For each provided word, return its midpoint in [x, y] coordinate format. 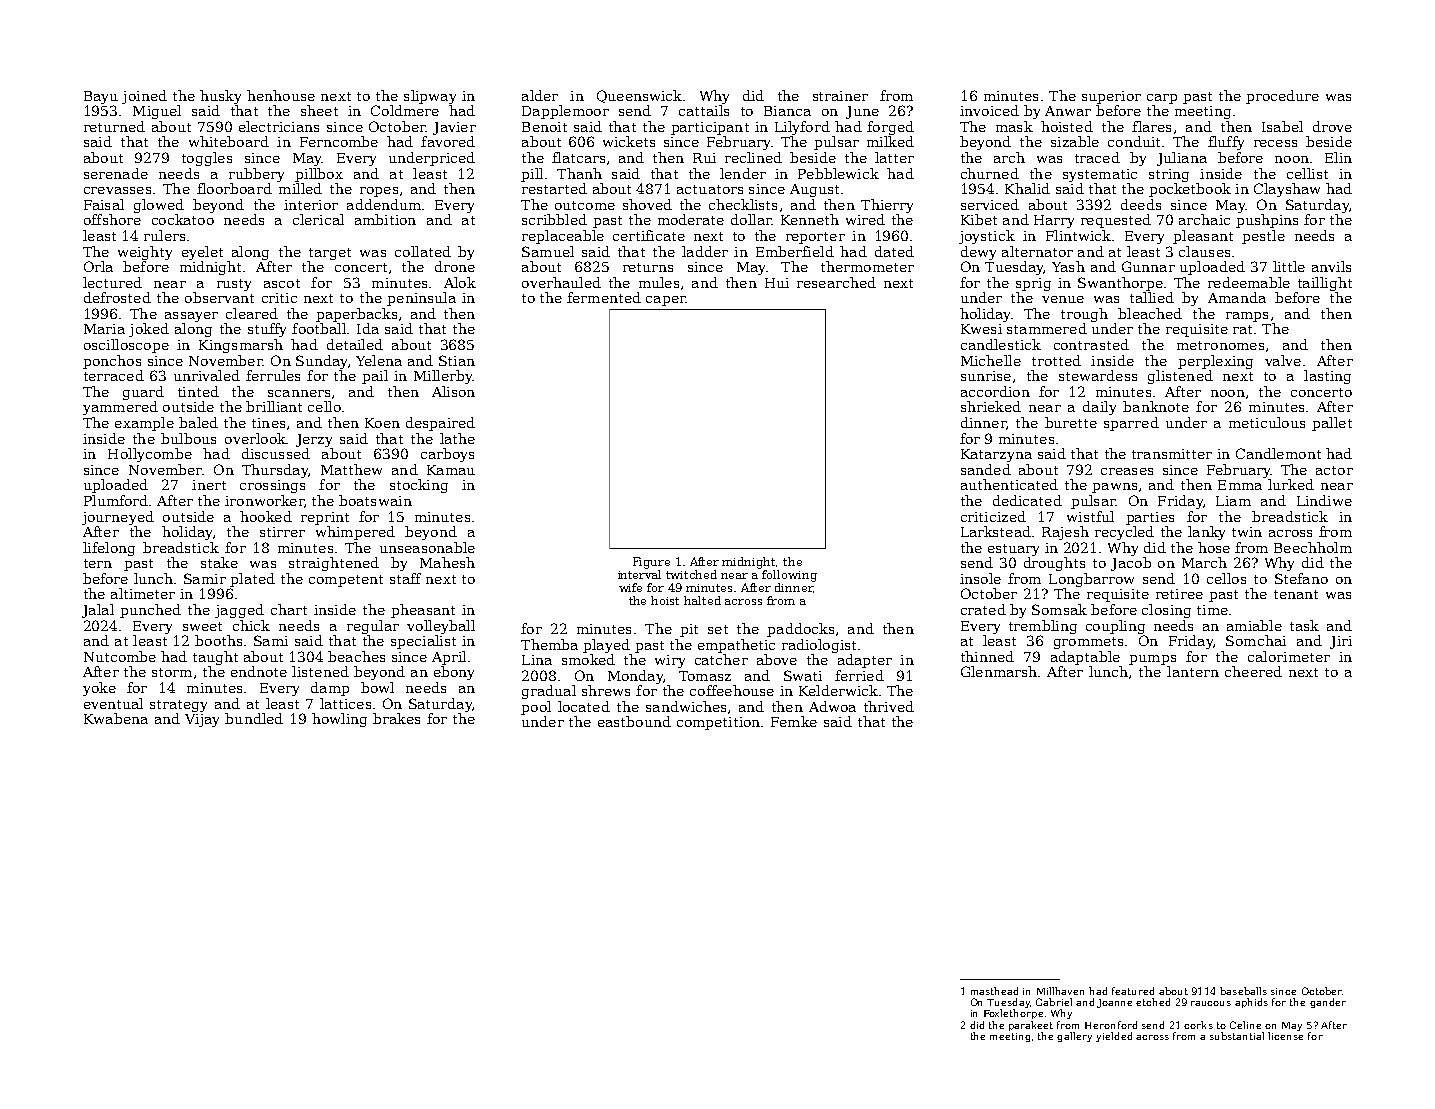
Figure [651, 563]
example [144, 424]
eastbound [634, 721]
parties [1150, 518]
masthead [994, 991]
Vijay [202, 720]
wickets [629, 141]
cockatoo [183, 219]
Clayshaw [1287, 190]
